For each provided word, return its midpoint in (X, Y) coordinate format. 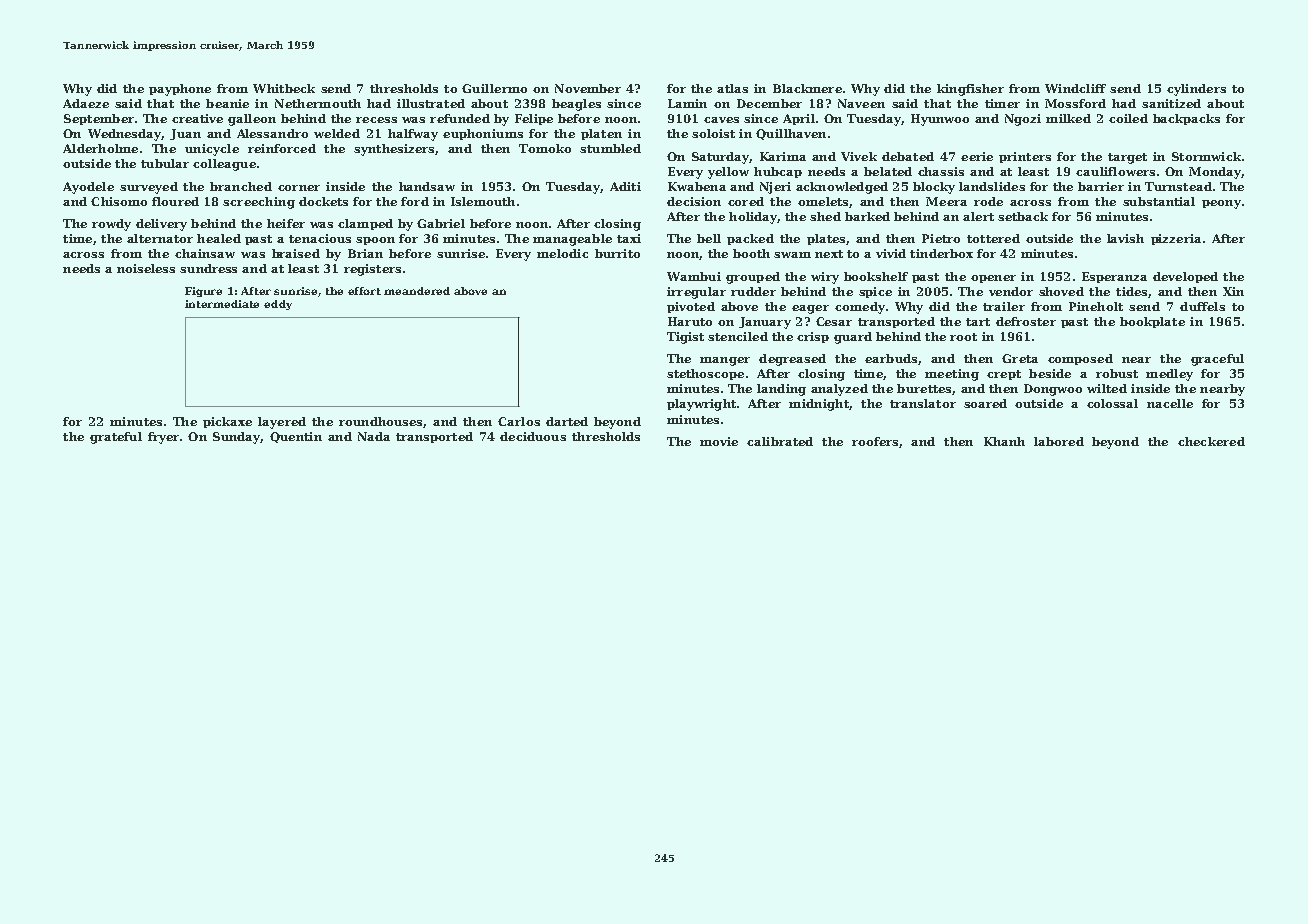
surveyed (149, 188)
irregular (696, 293)
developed (1185, 277)
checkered (1211, 441)
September (99, 119)
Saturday (720, 158)
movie (719, 441)
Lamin (687, 103)
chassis (941, 171)
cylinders (1196, 90)
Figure (203, 292)
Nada (374, 436)
